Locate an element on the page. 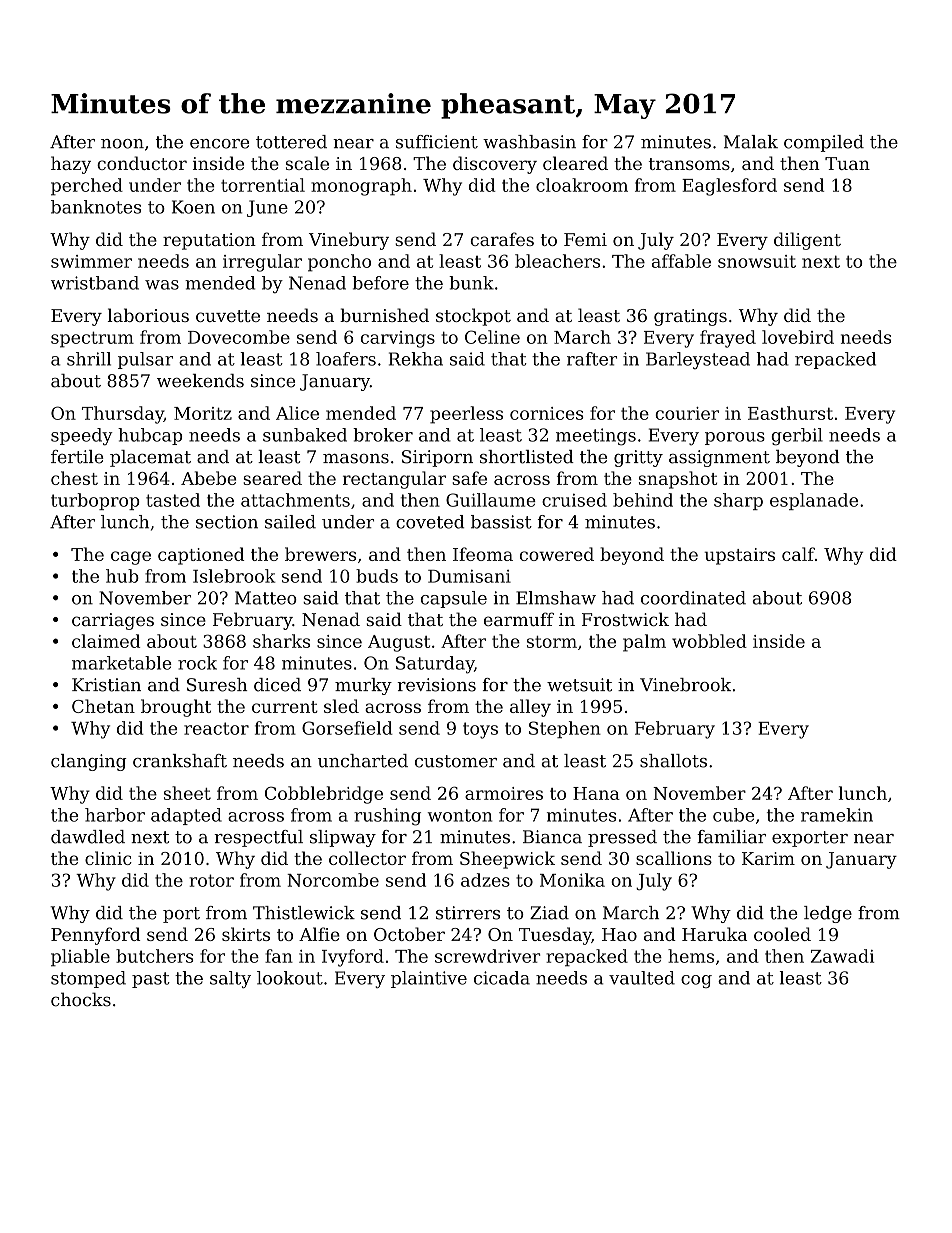 Image resolution: width=952 pixels, height=1233 pixels. monograph is located at coordinates (361, 187).
